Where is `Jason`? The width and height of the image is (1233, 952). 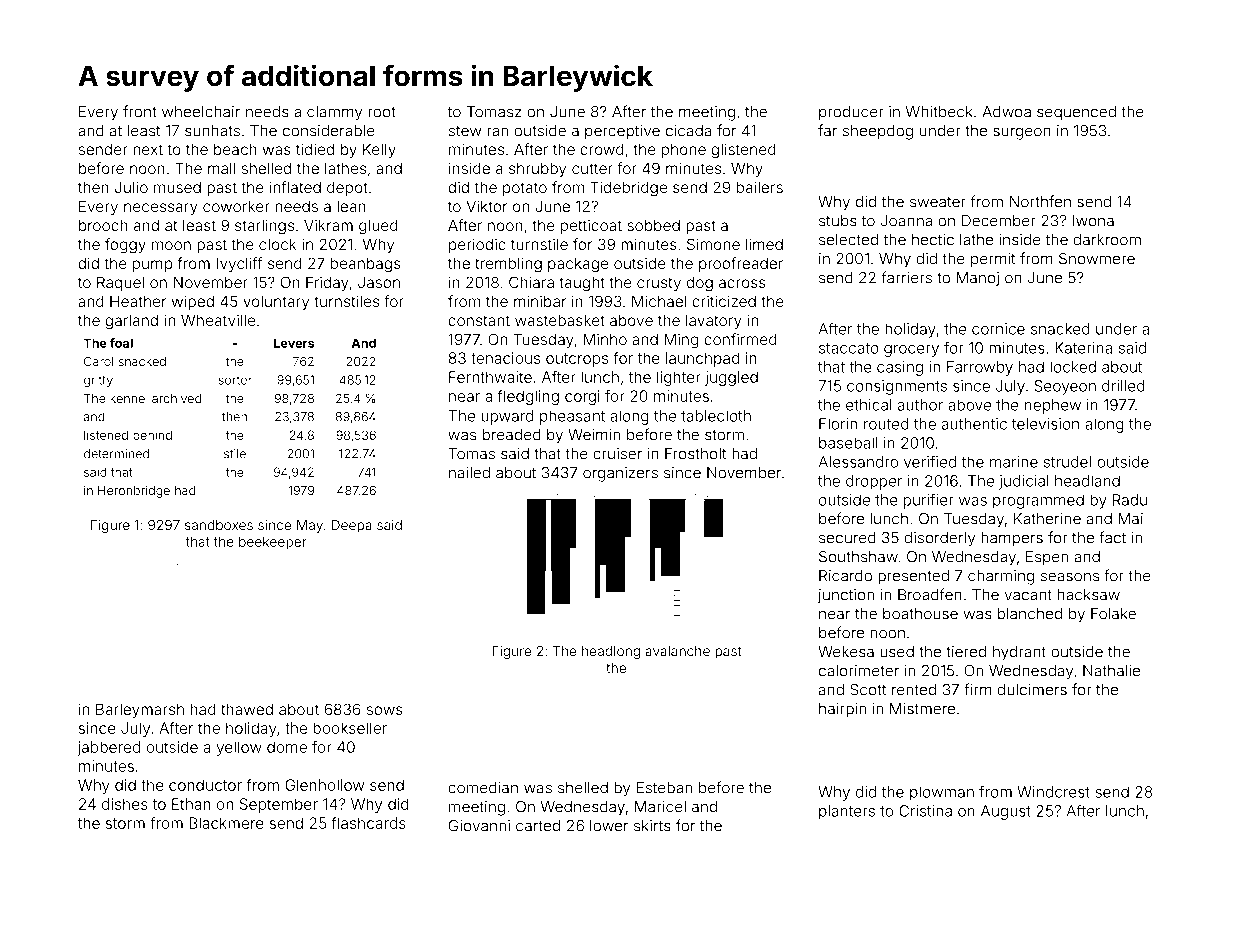
Jason is located at coordinates (379, 282).
